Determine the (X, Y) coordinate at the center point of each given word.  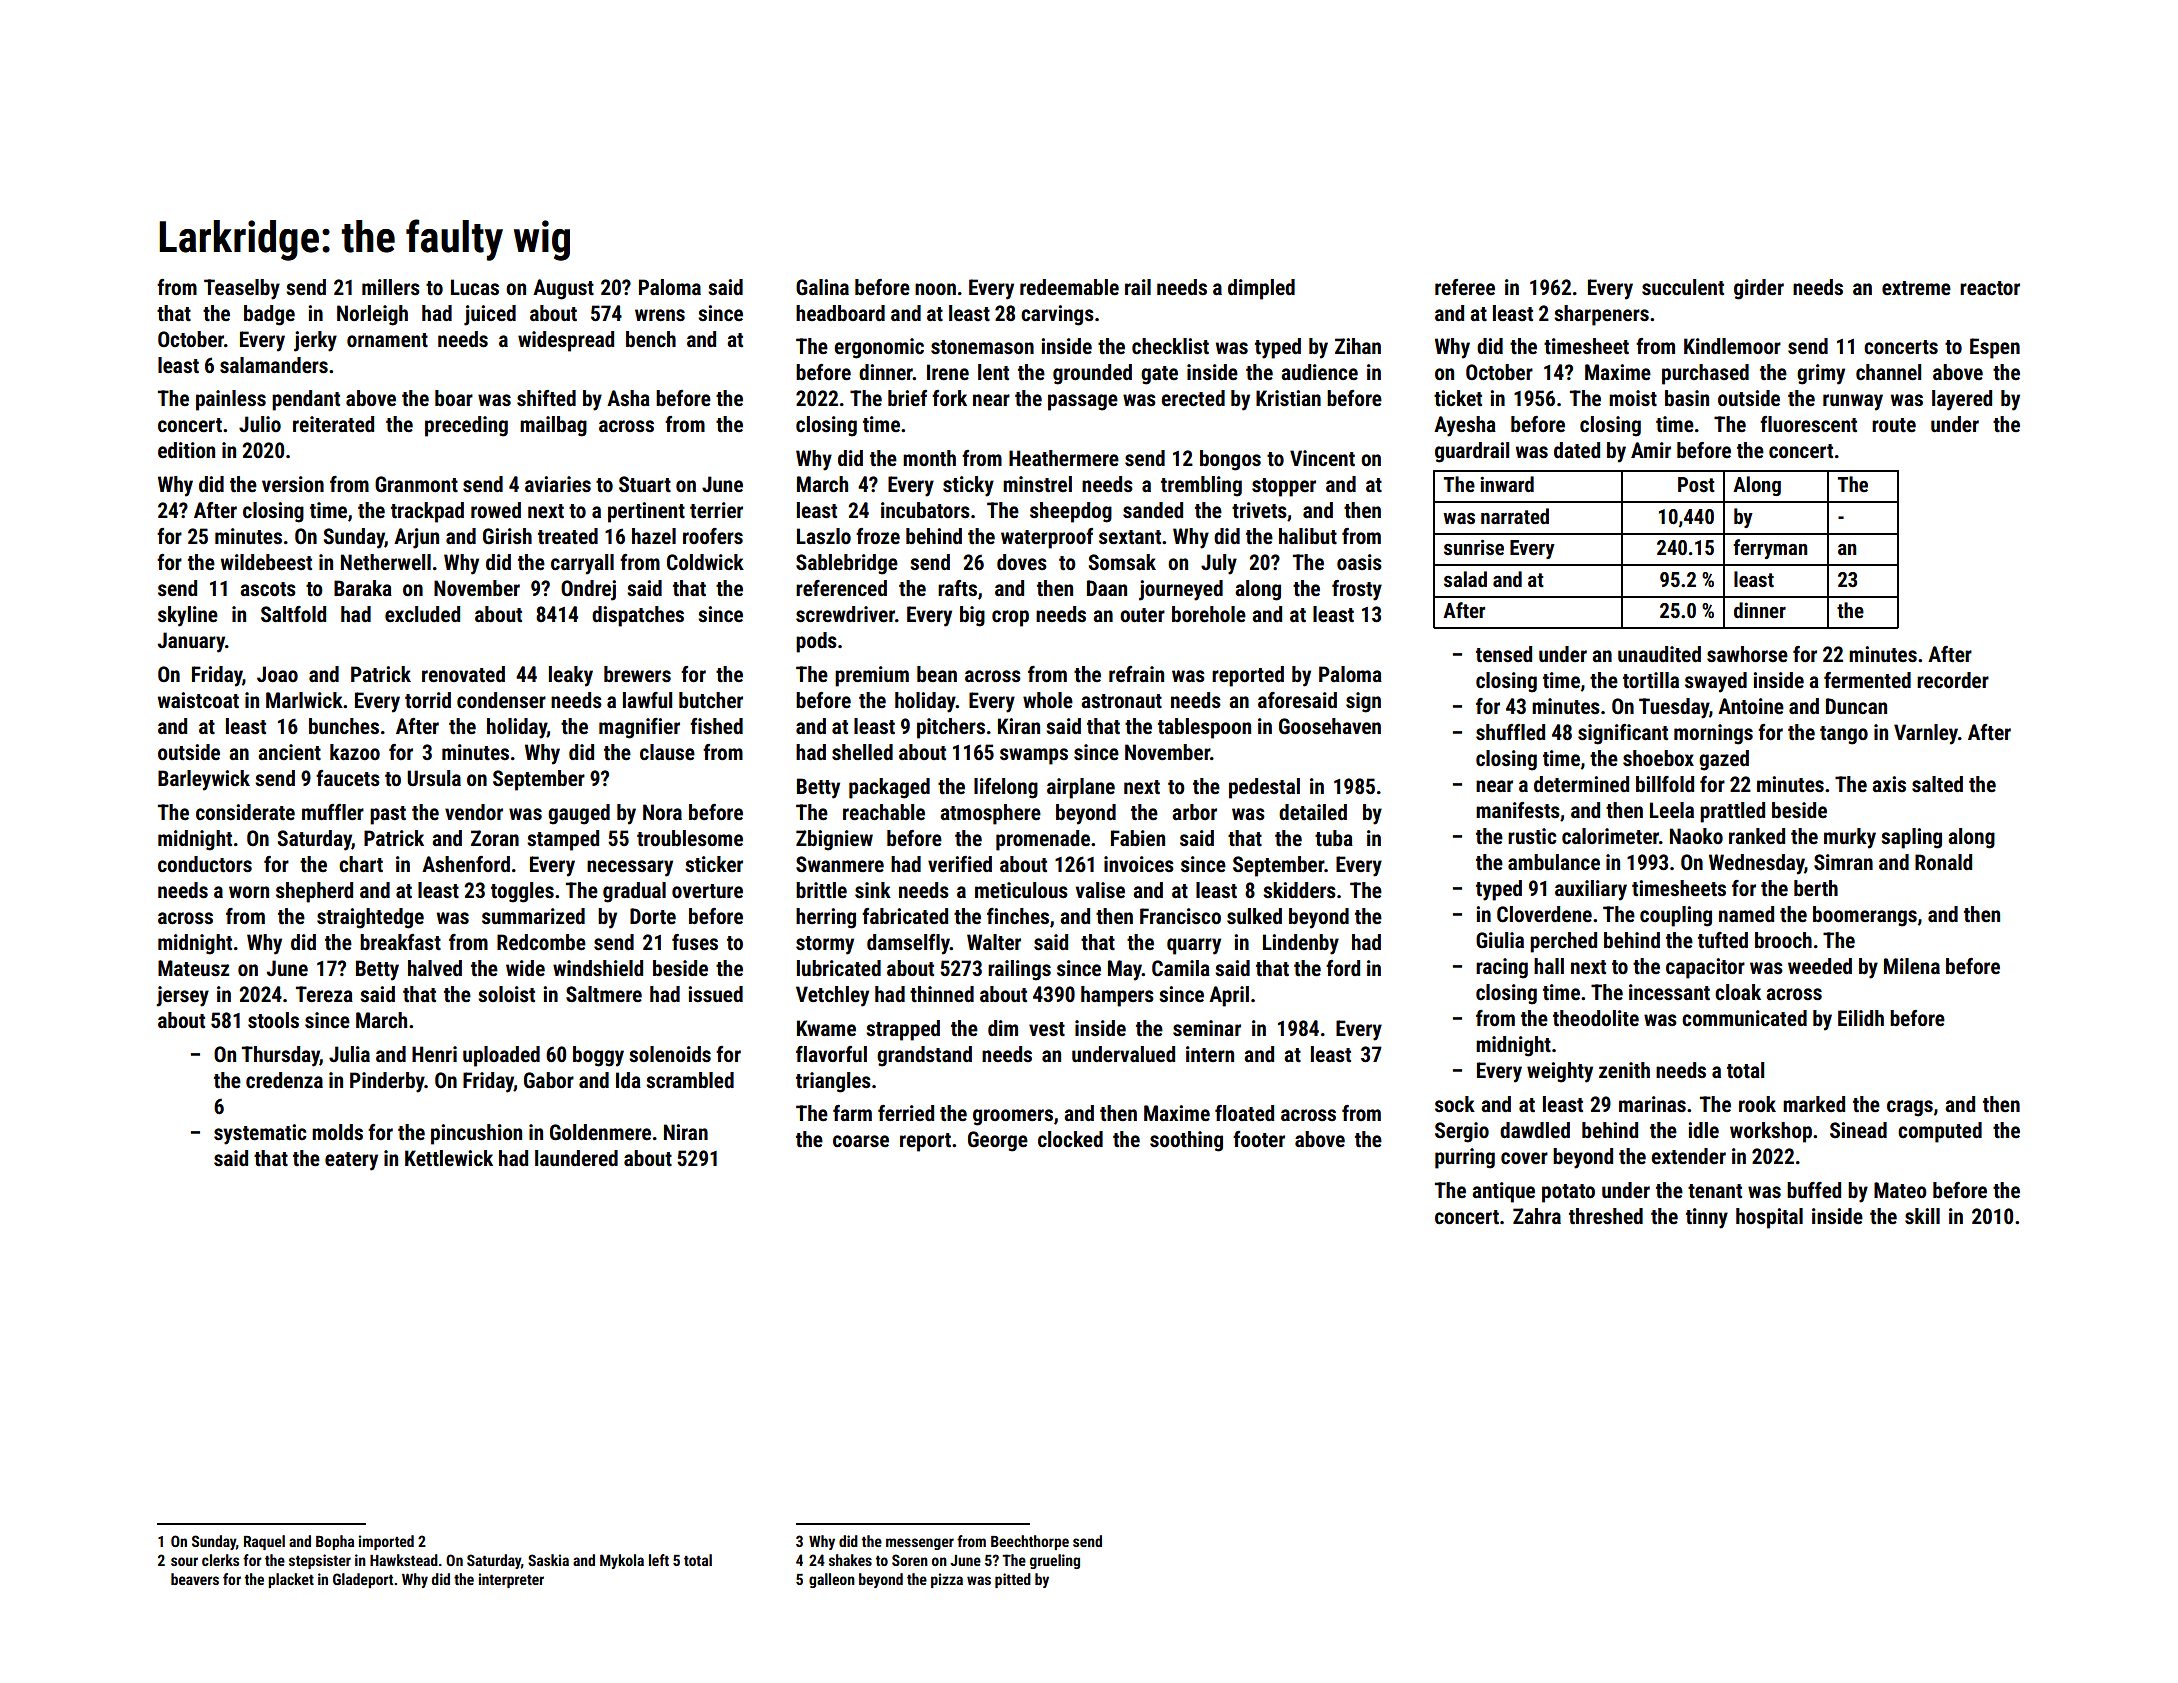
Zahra (1537, 1216)
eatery (351, 1161)
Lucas (475, 287)
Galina (822, 287)
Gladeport (363, 1580)
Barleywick (204, 780)
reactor (1990, 288)
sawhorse (1747, 654)
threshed (1606, 1216)
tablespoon (1204, 728)
